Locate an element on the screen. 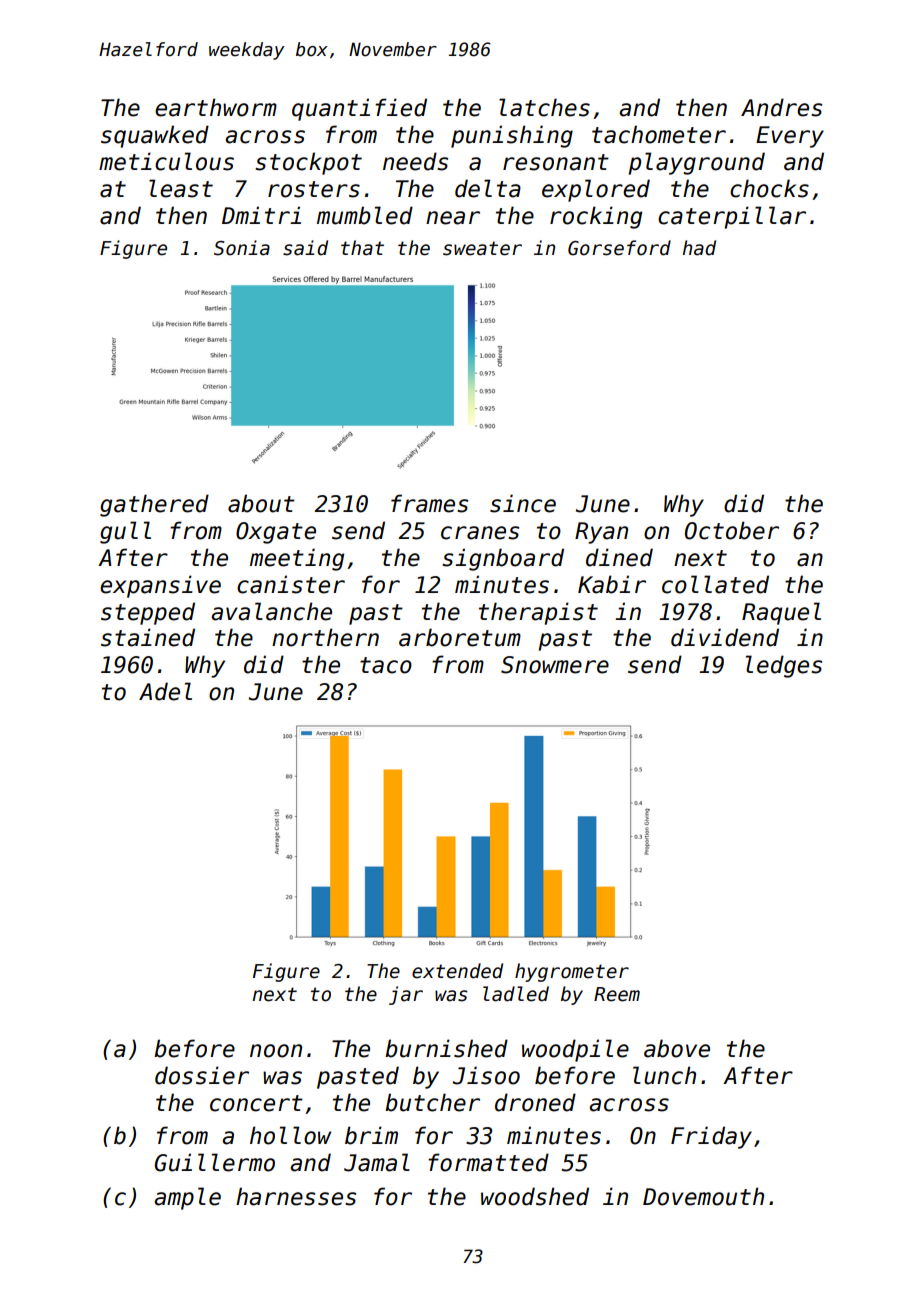 The image size is (924, 1311). playground is located at coordinates (697, 163).
